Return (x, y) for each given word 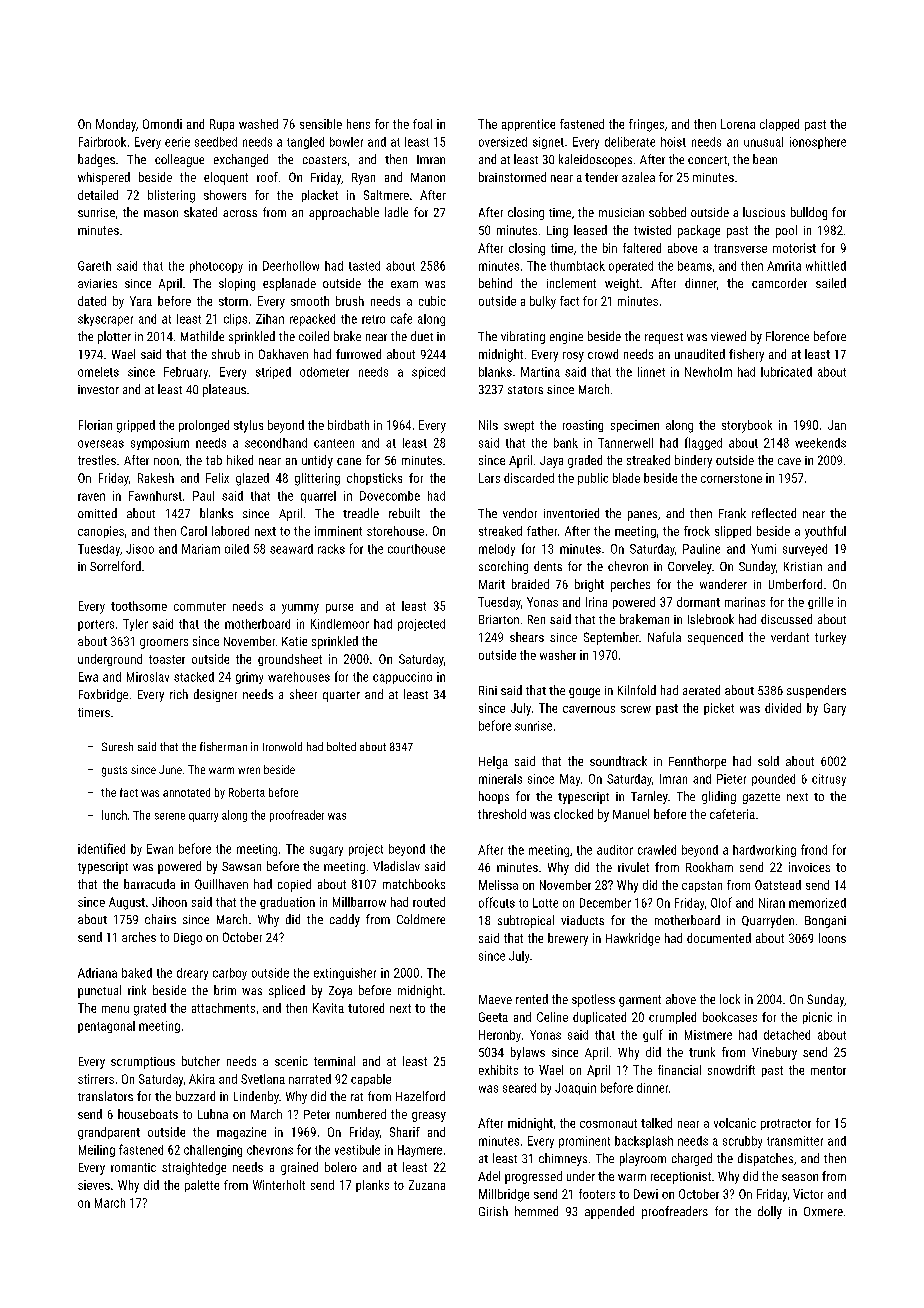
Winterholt (279, 1185)
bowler (346, 142)
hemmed (536, 1211)
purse (339, 608)
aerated (701, 690)
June (170, 769)
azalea (638, 177)
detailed (98, 195)
